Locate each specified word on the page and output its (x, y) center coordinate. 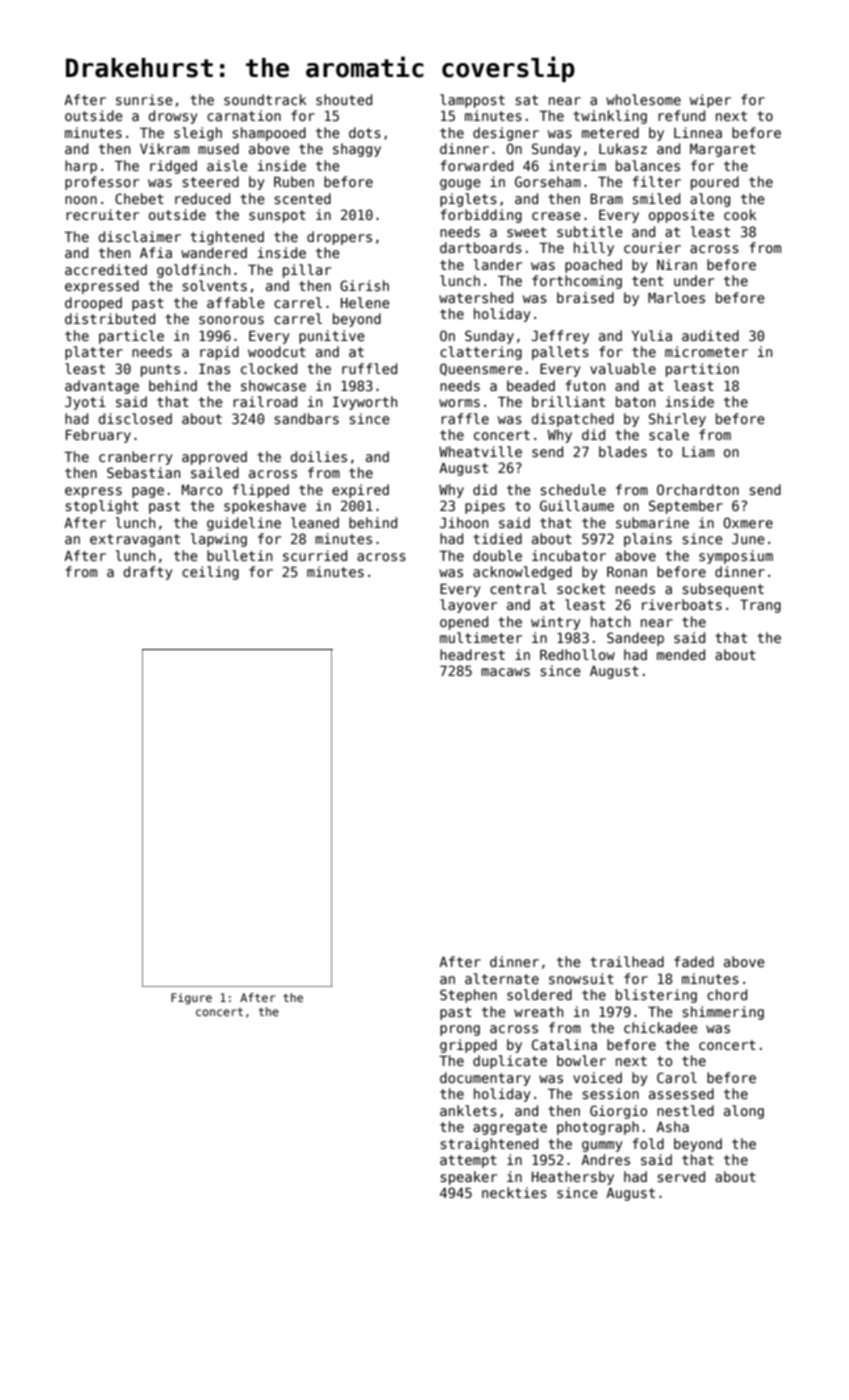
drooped (93, 304)
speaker (468, 1178)
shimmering (723, 1013)
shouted (344, 99)
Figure (191, 999)
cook (740, 214)
